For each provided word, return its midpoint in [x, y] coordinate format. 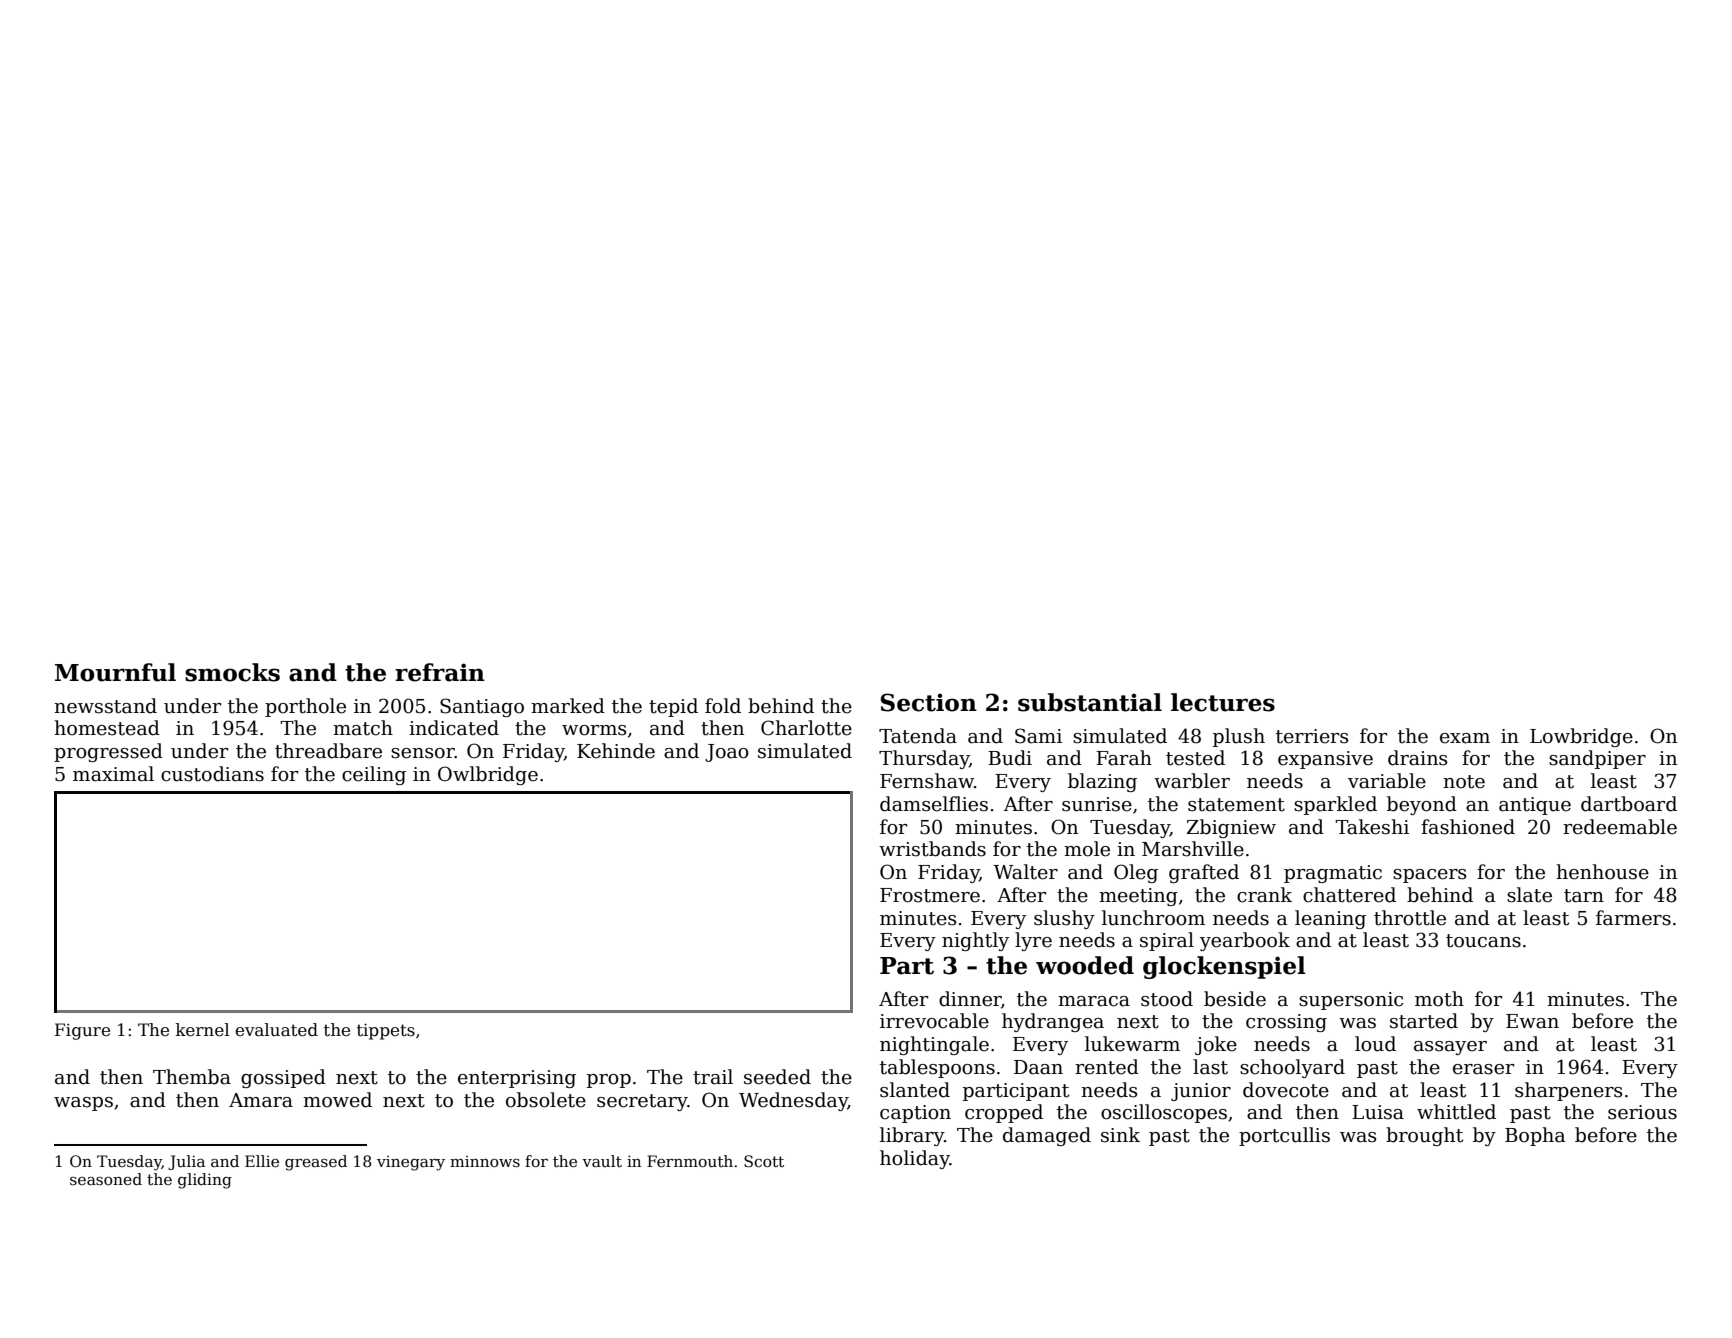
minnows [485, 1161]
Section [929, 702]
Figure [82, 1031]
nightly [975, 941]
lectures [1223, 702]
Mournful [115, 672]
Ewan [1532, 1021]
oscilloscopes [1164, 1113]
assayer [1450, 1048]
